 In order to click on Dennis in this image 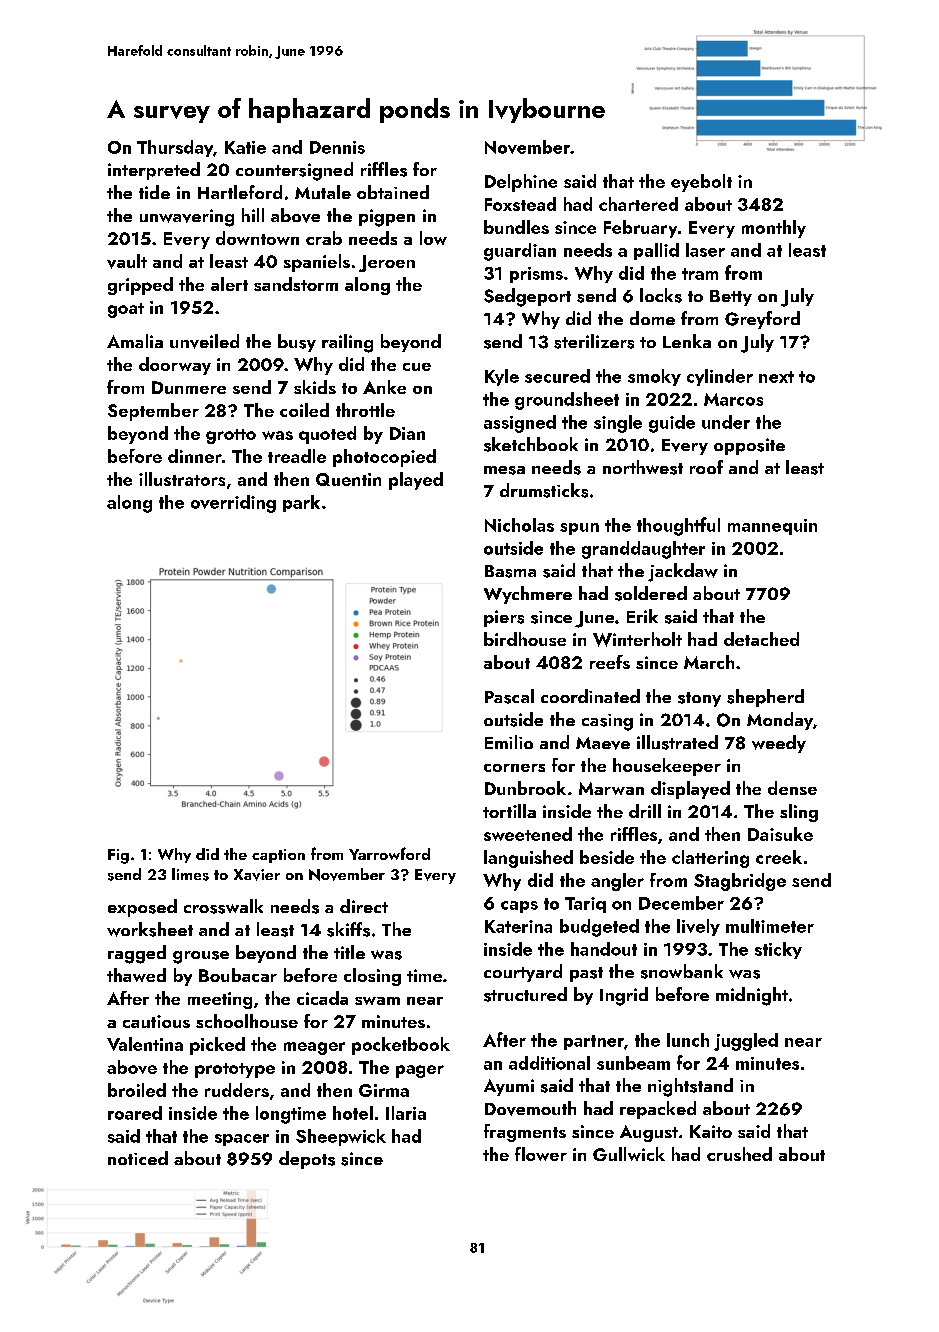, I will do `click(337, 147)`.
